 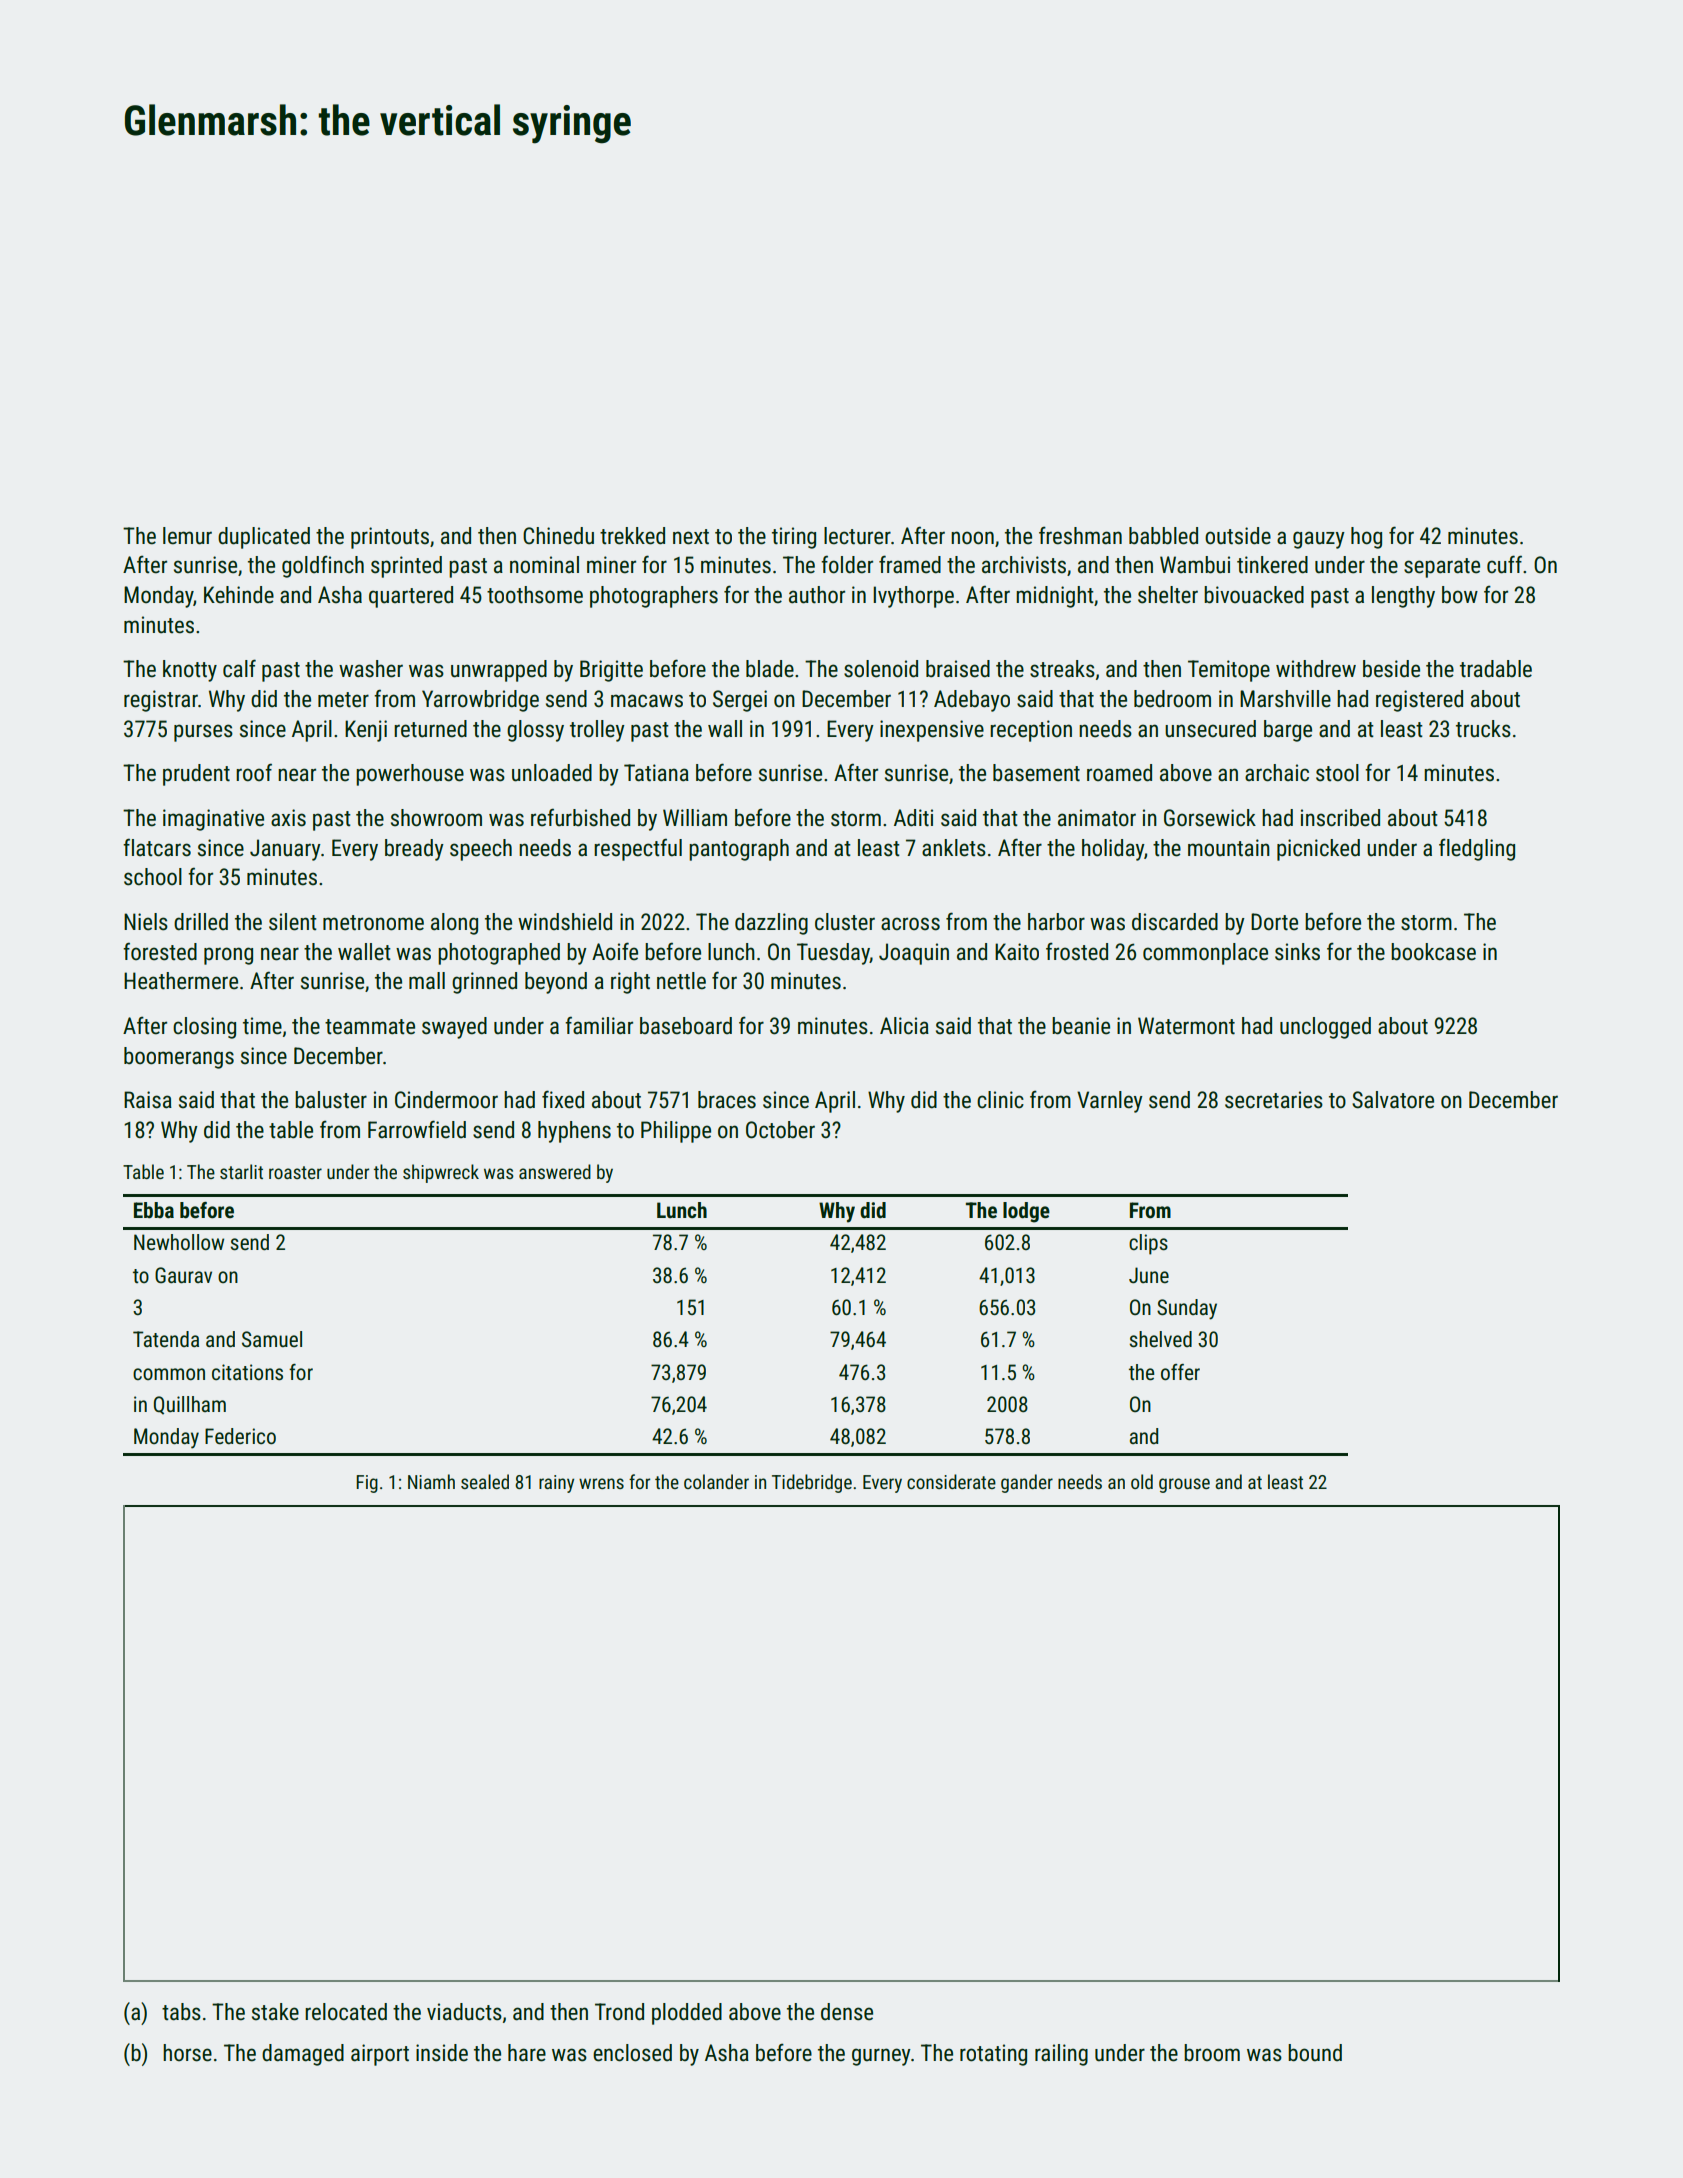 What do you see at coordinates (1184, 1485) in the screenshot?
I see `grouse` at bounding box center [1184, 1485].
